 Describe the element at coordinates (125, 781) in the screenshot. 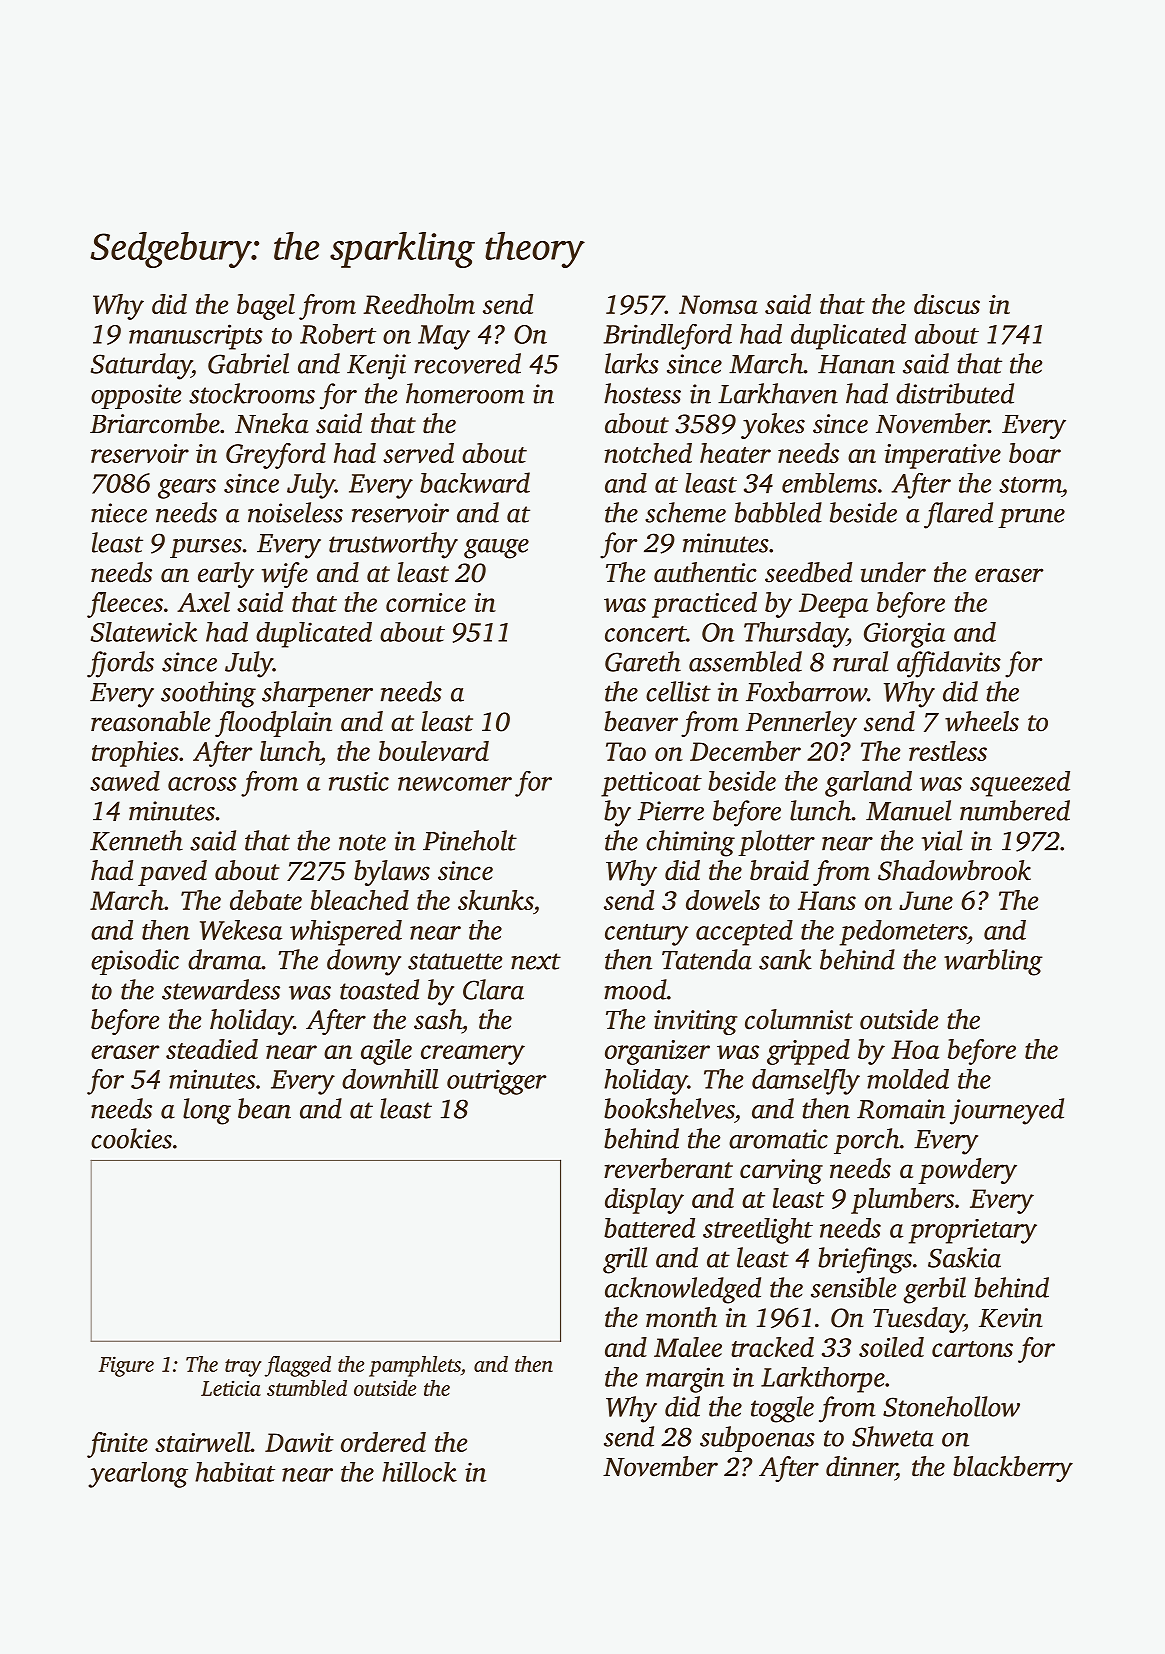

I see `sawed` at that location.
